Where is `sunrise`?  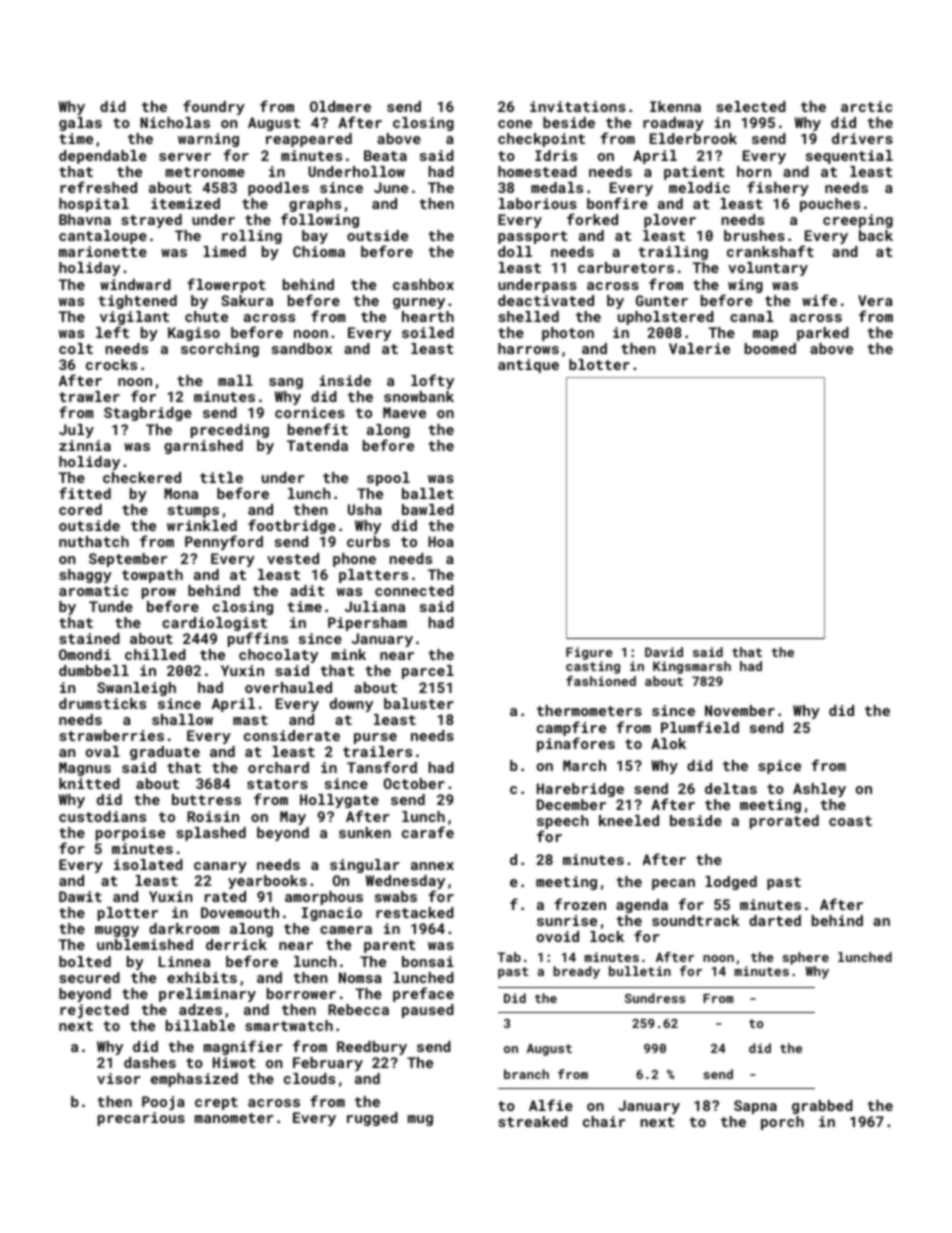 sunrise is located at coordinates (567, 920).
